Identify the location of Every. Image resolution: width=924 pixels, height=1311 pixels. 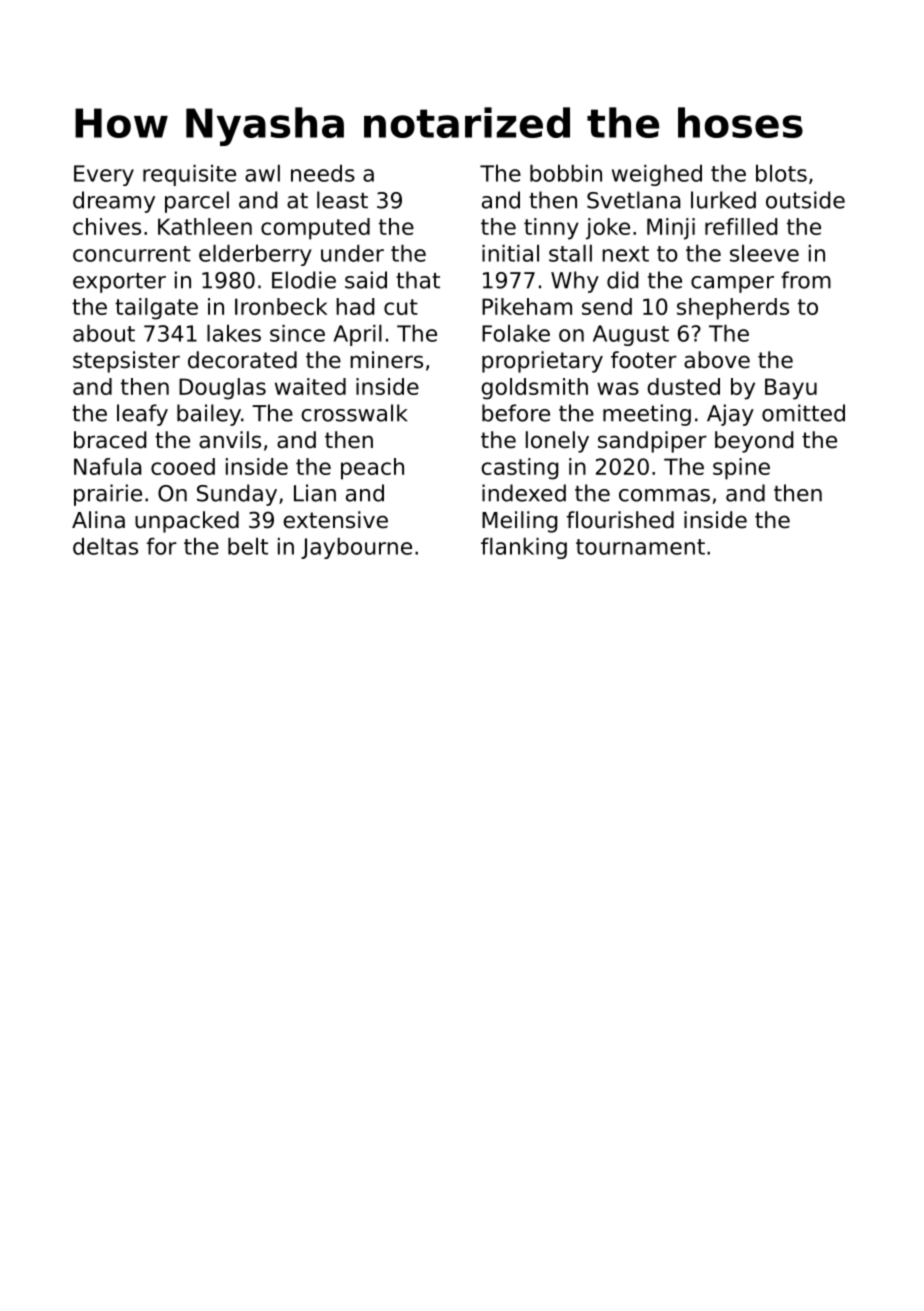
(104, 175).
